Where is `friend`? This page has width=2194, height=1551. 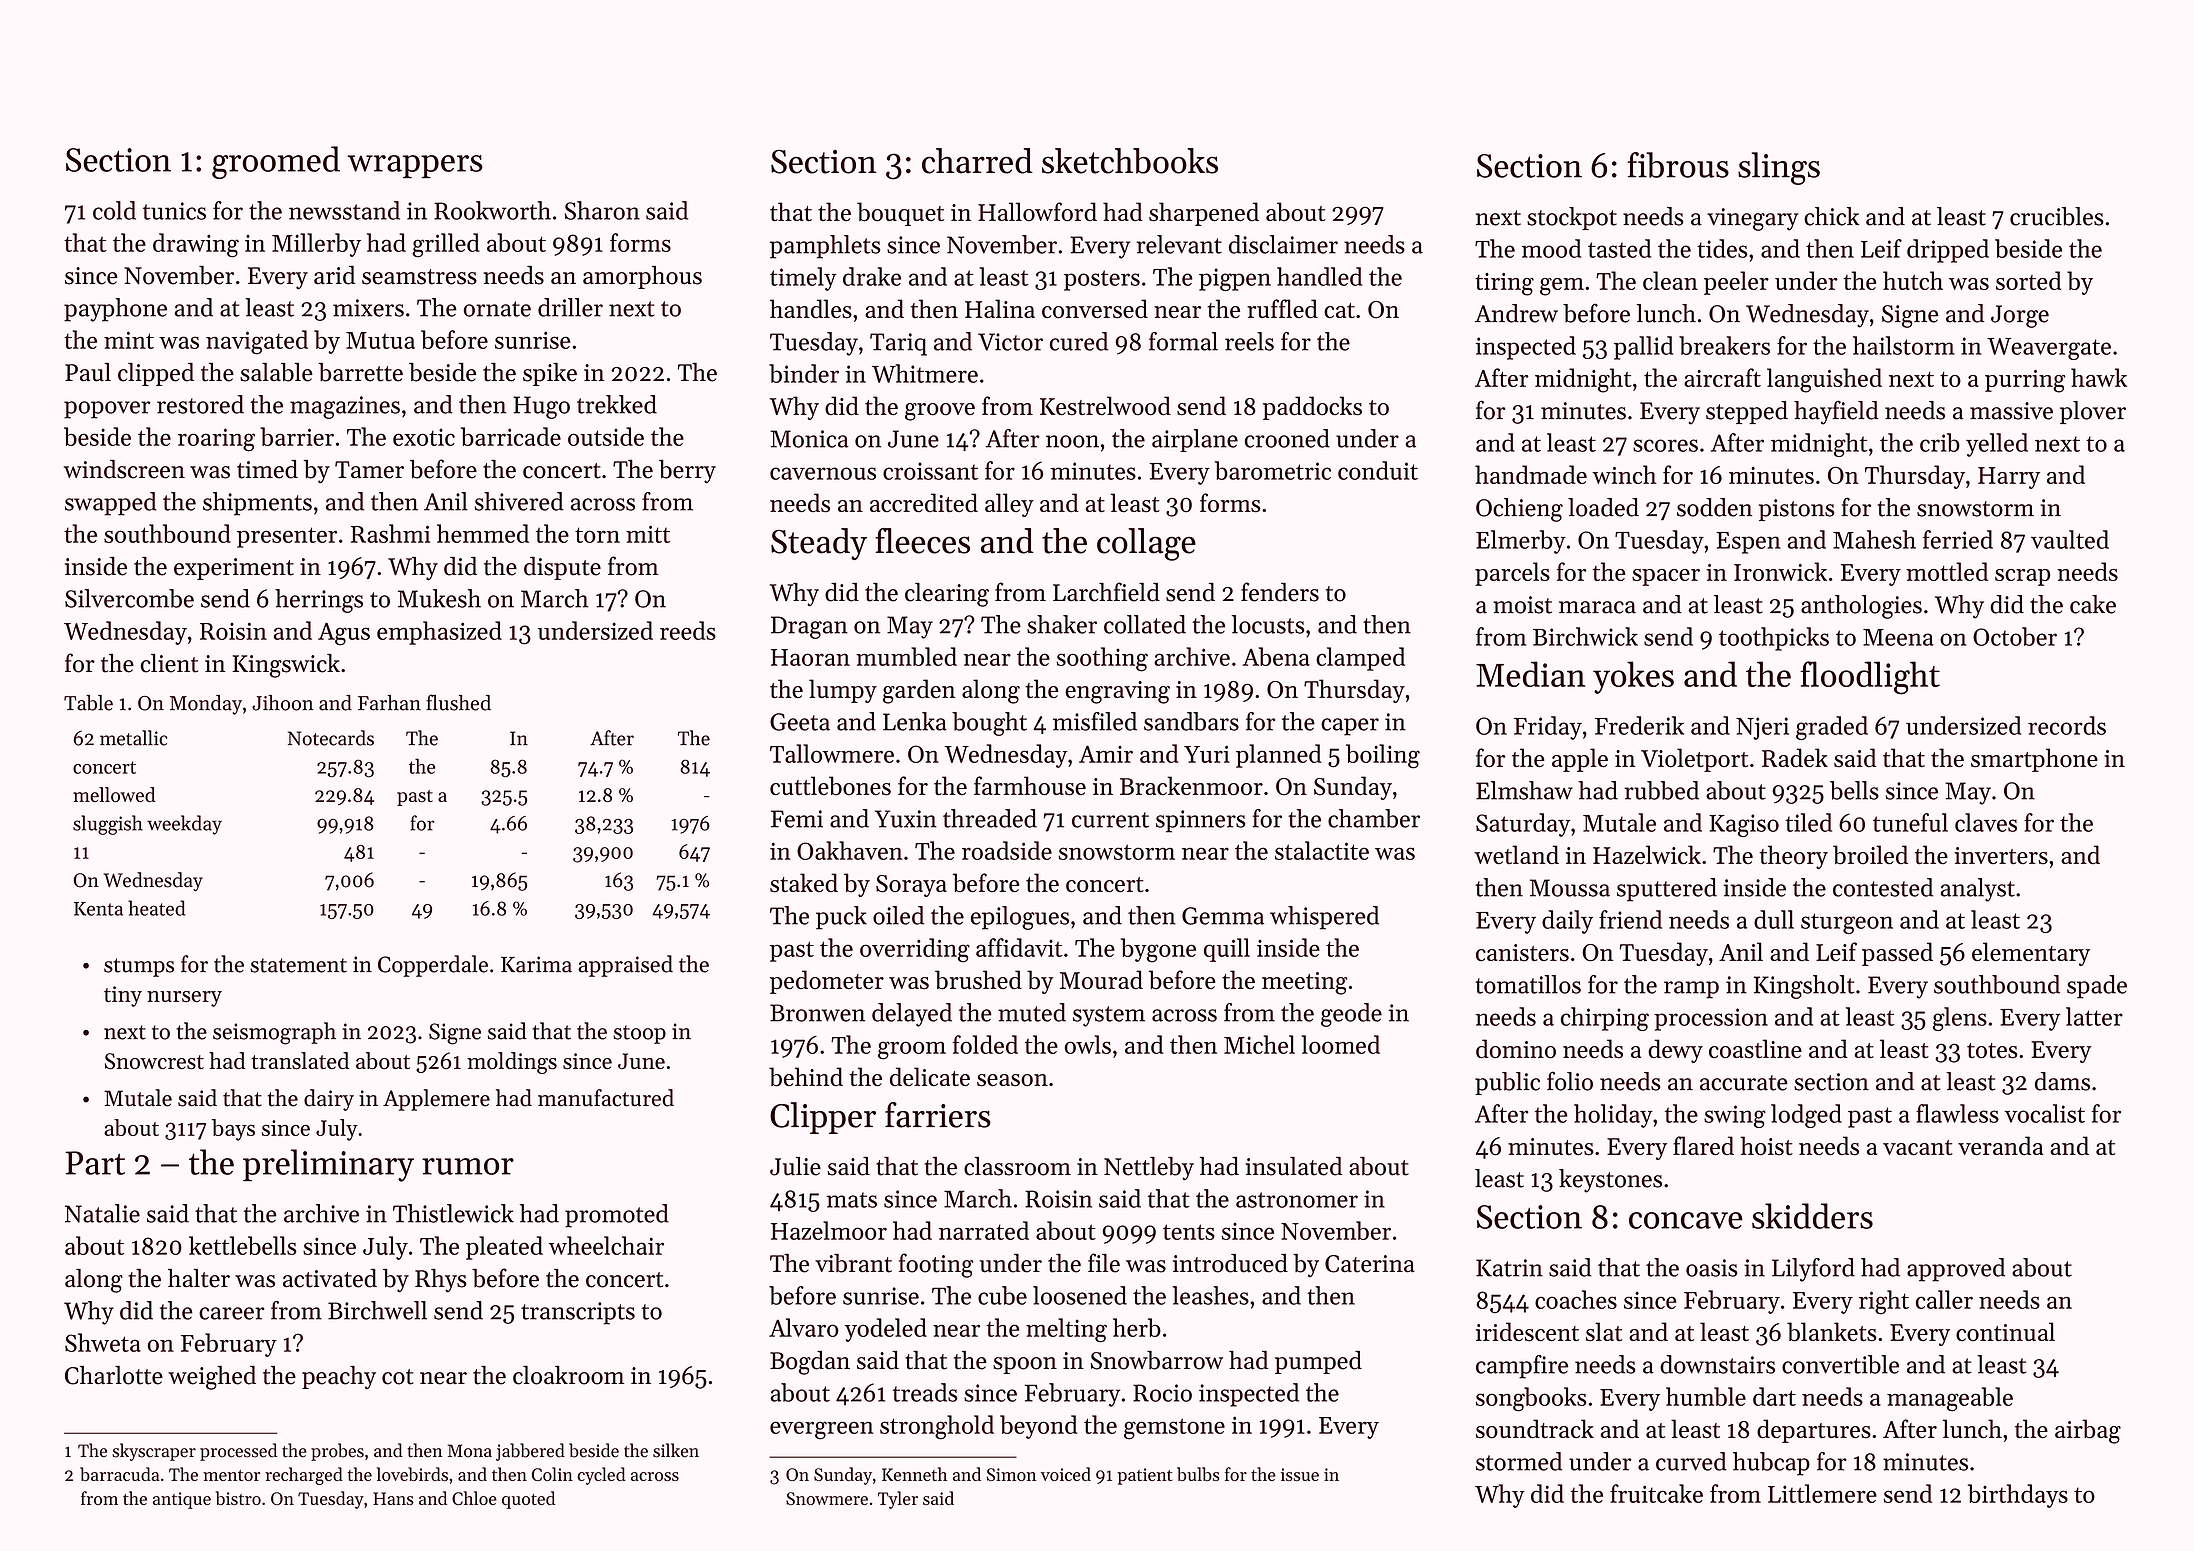
friend is located at coordinates (1630, 919).
